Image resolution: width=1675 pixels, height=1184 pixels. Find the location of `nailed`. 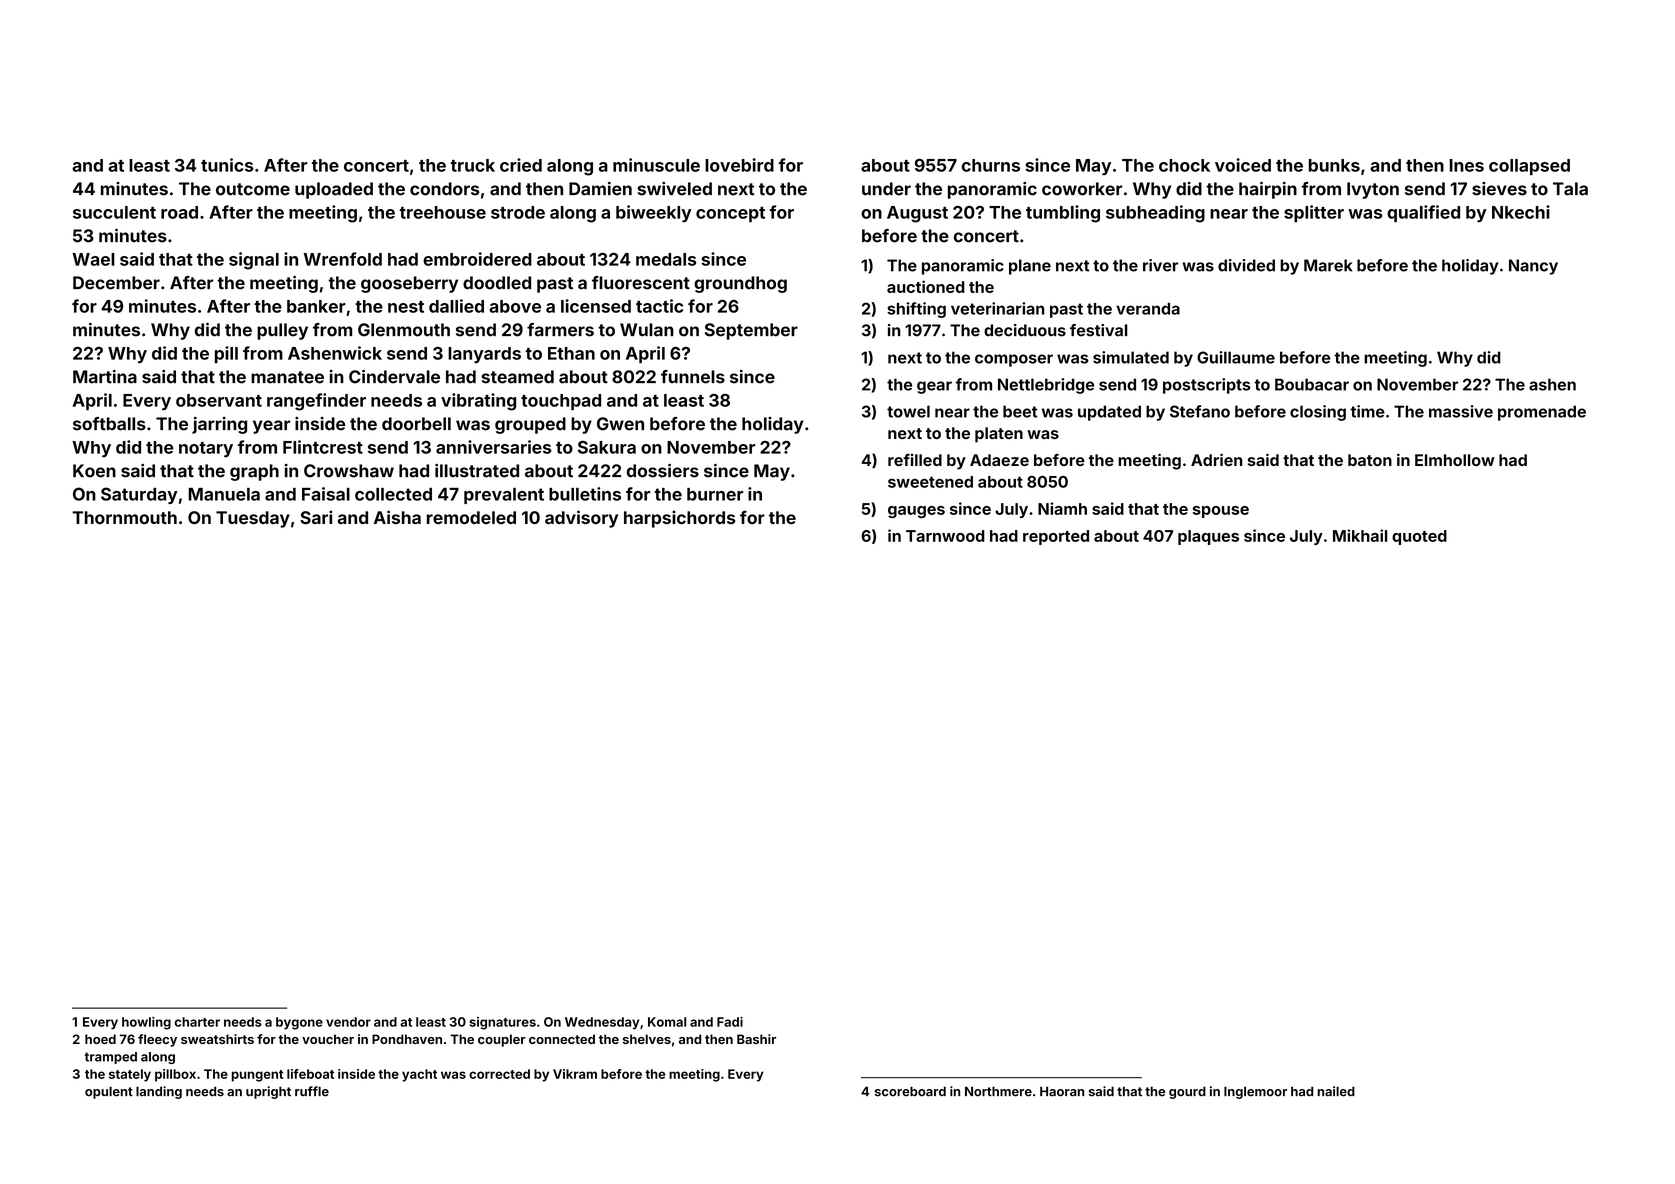

nailed is located at coordinates (1336, 1091).
